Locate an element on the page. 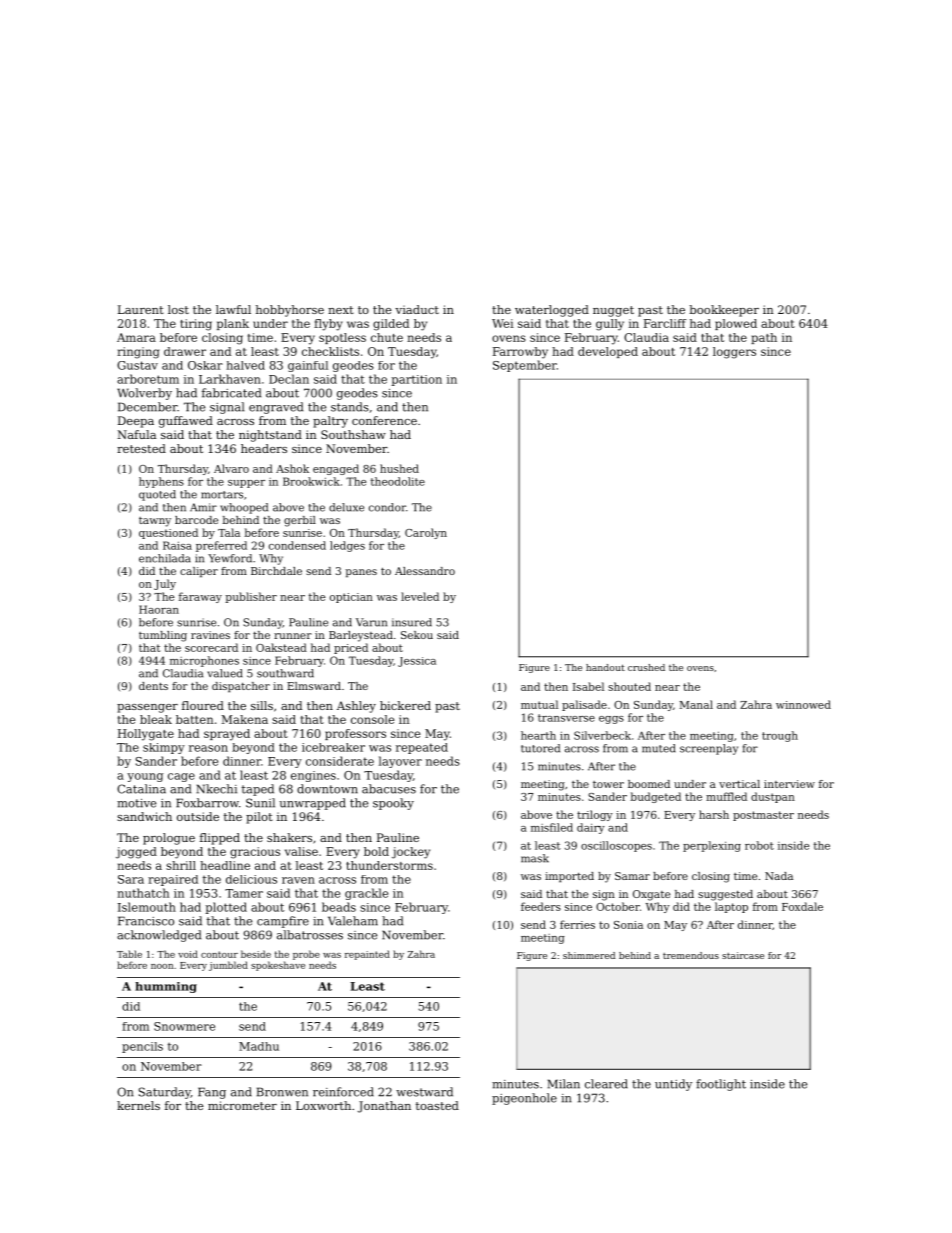 The width and height of the image is (952, 1233). mutual is located at coordinates (539, 704).
